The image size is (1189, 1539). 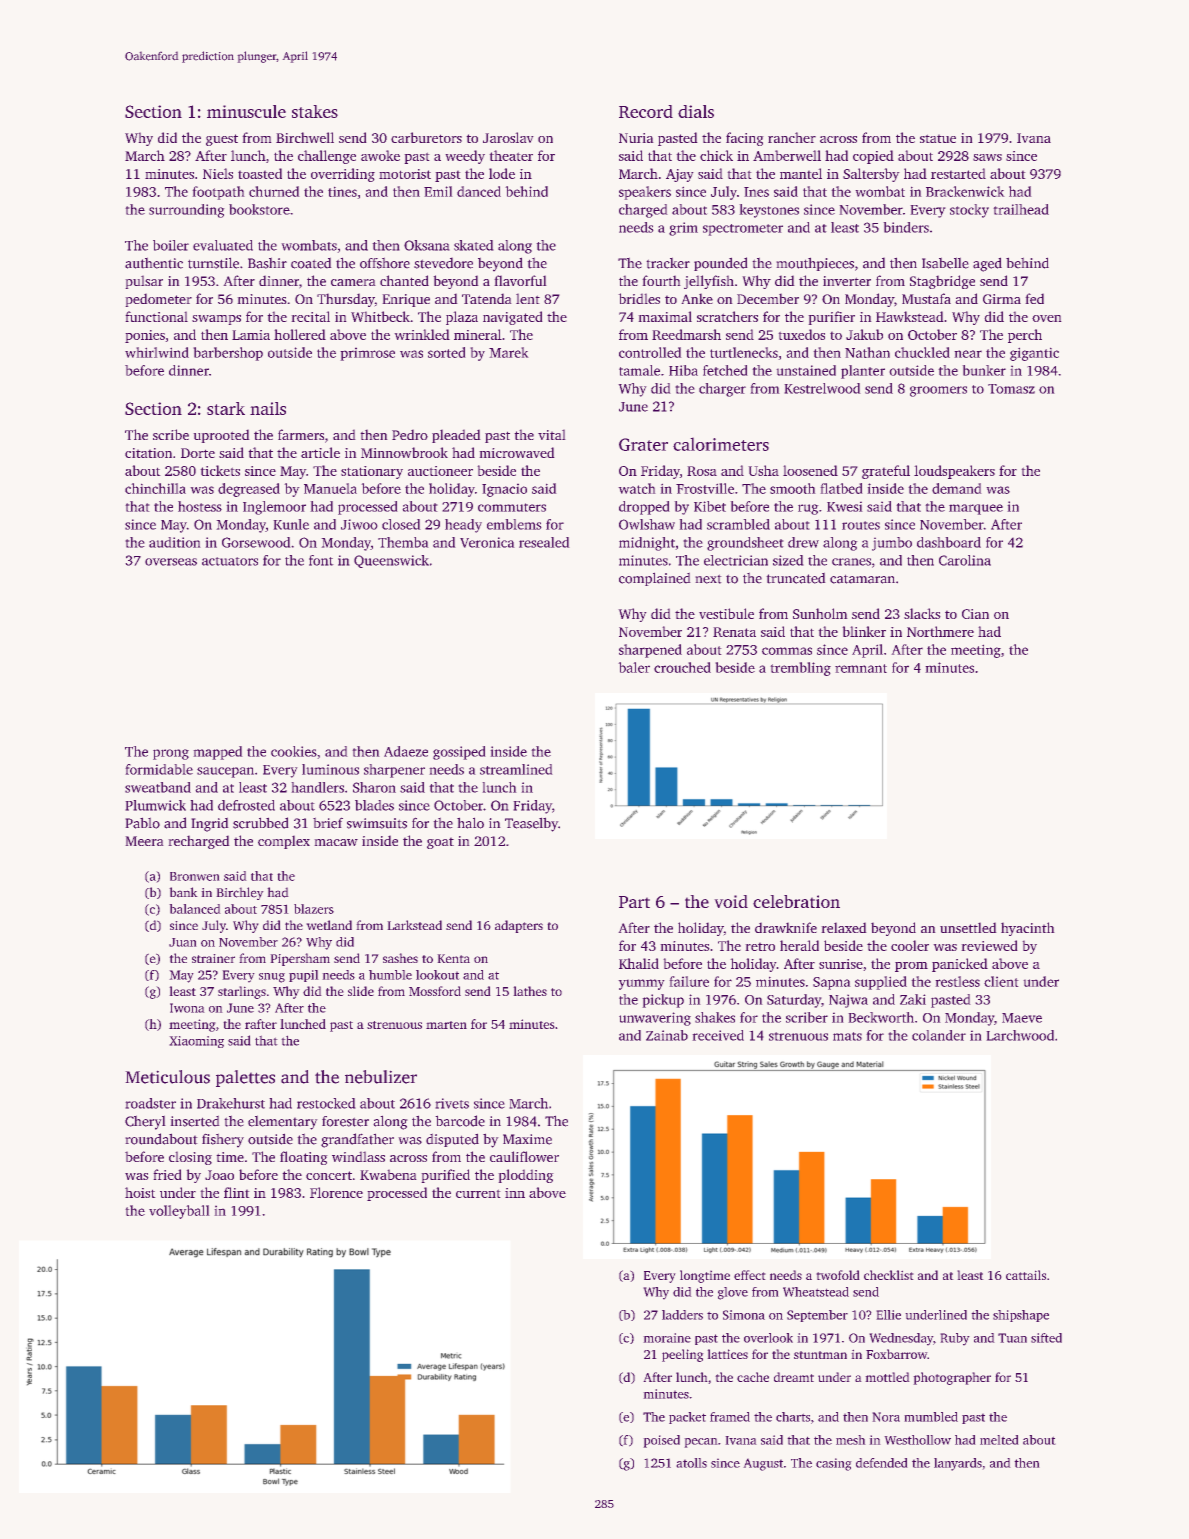 I want to click on font, so click(x=321, y=560).
